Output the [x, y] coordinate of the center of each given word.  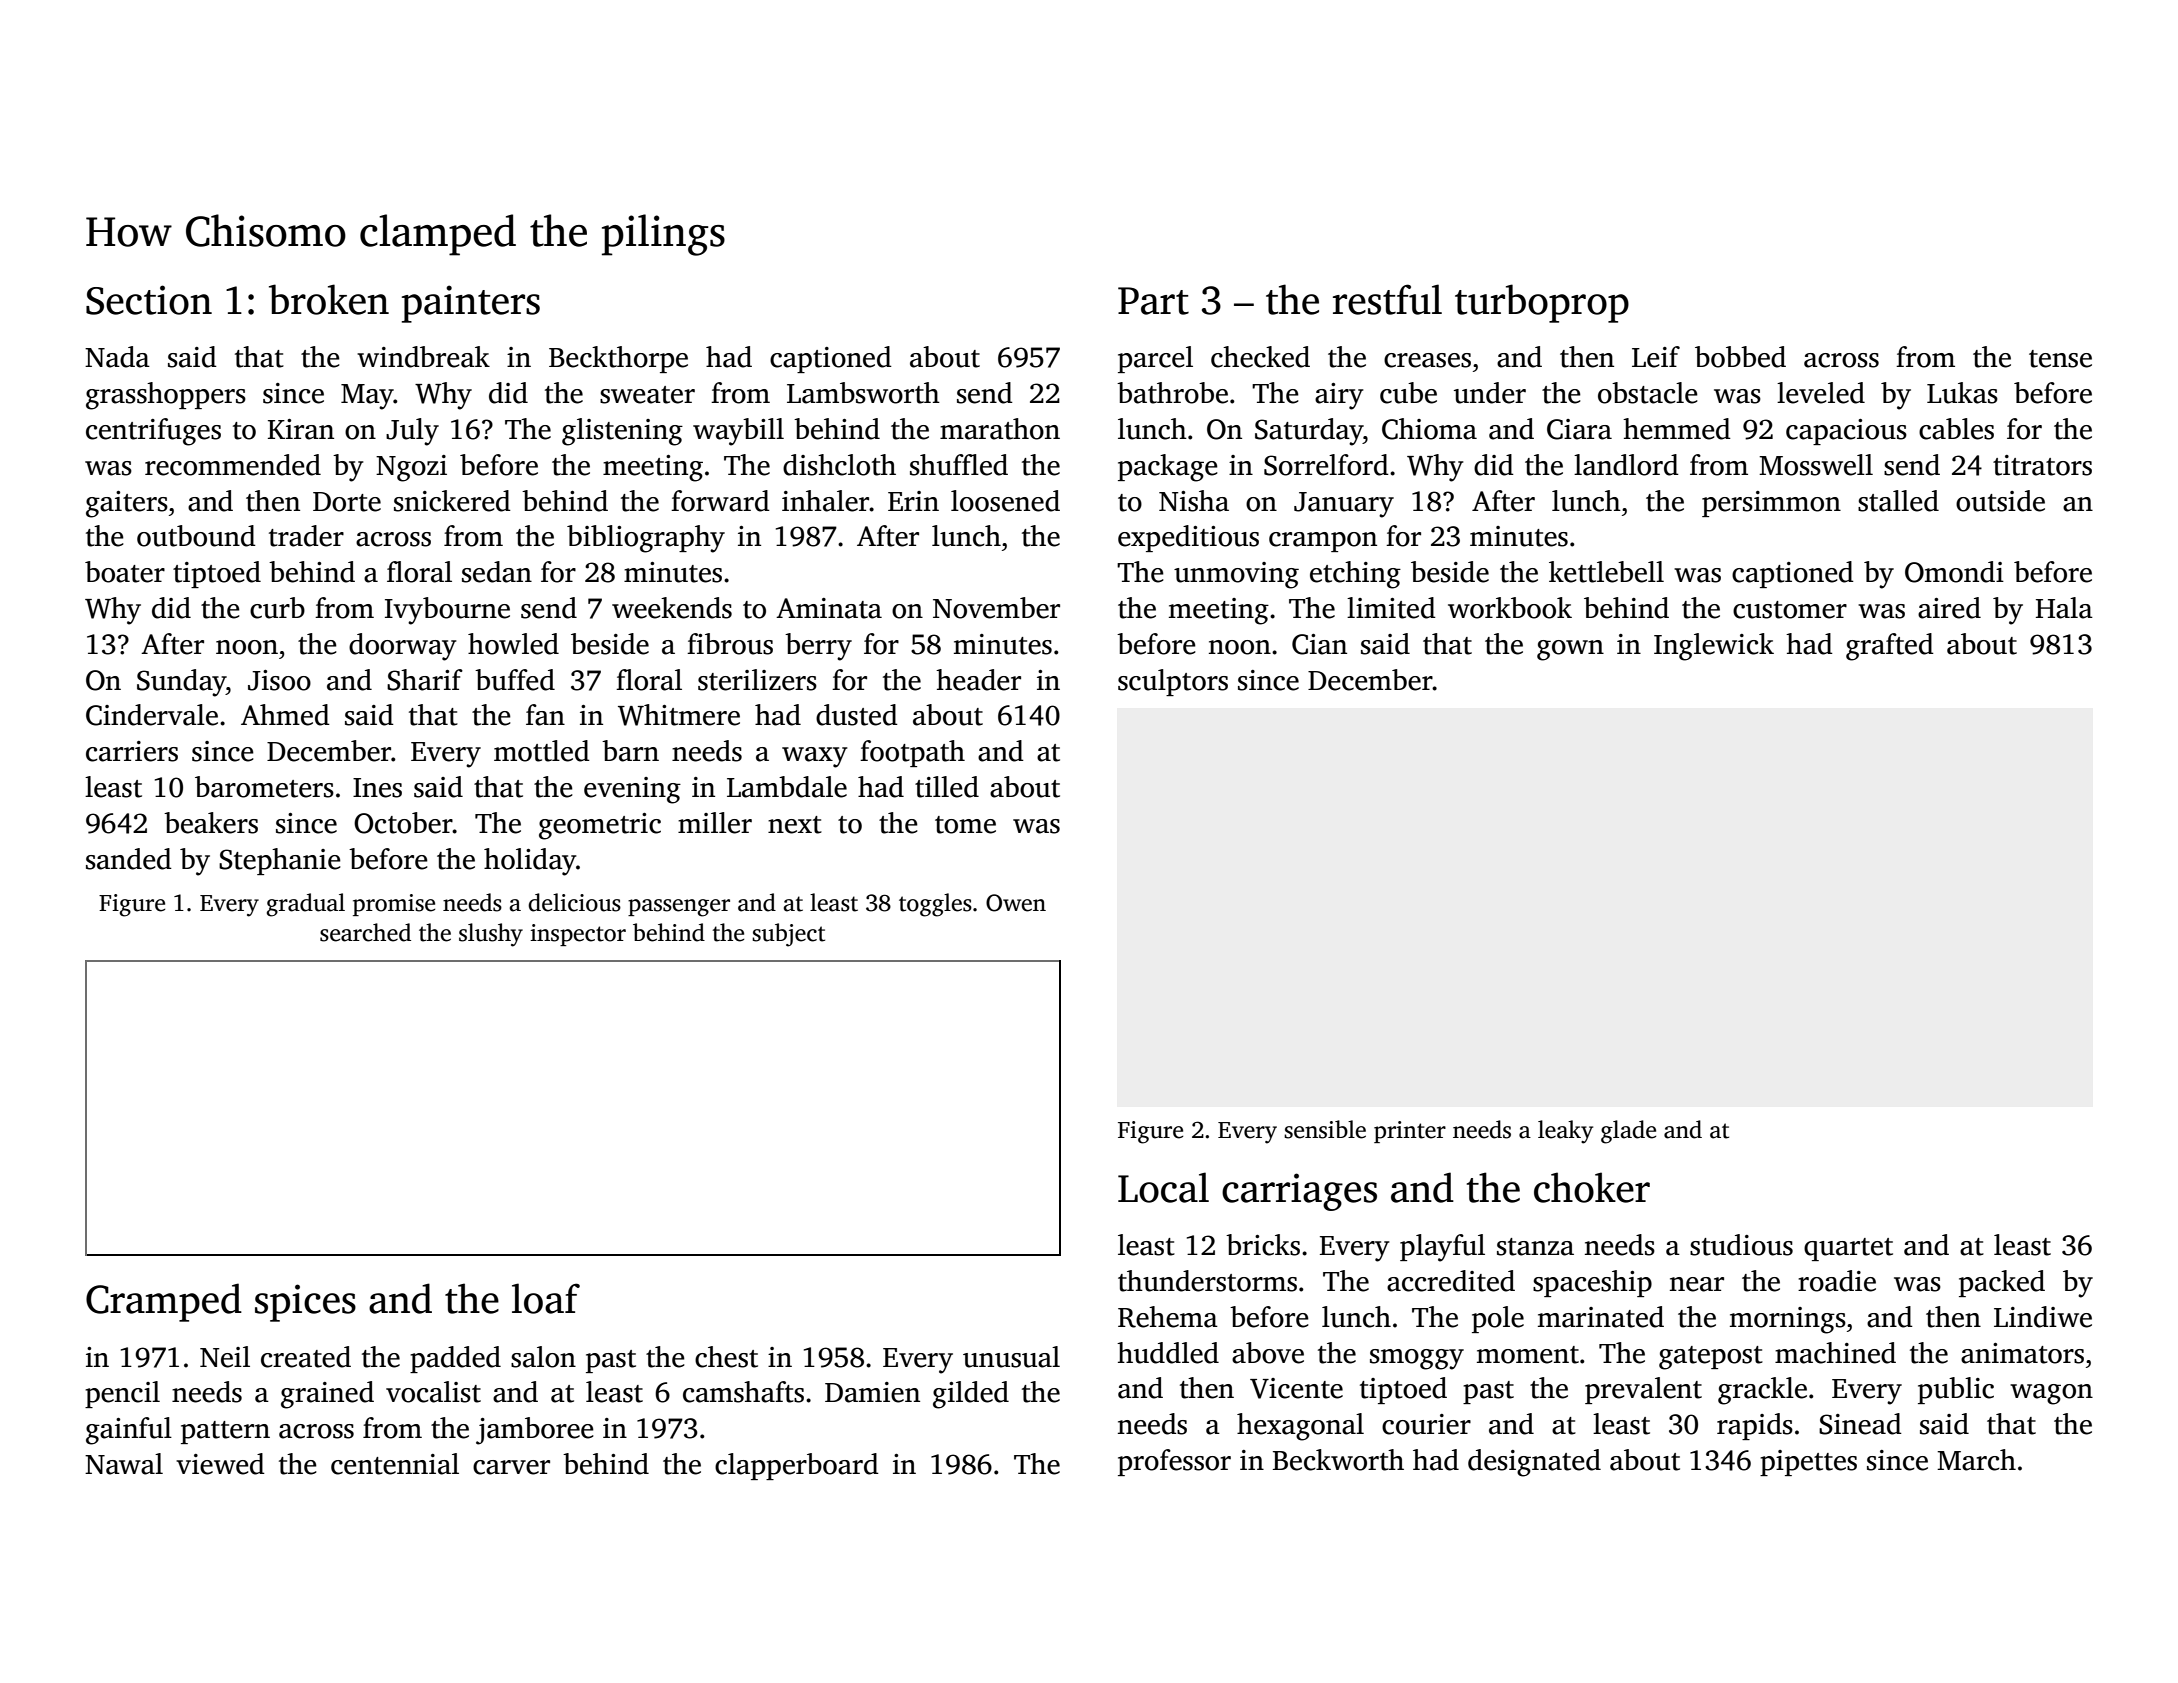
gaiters [127, 504]
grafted [1890, 647]
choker [1592, 1187]
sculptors [1173, 682]
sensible [1325, 1129]
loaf [546, 1298]
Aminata [829, 608]
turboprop [1542, 303]
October [403, 823]
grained [327, 1395]
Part [1153, 301]
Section [149, 300]
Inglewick [1714, 647]
